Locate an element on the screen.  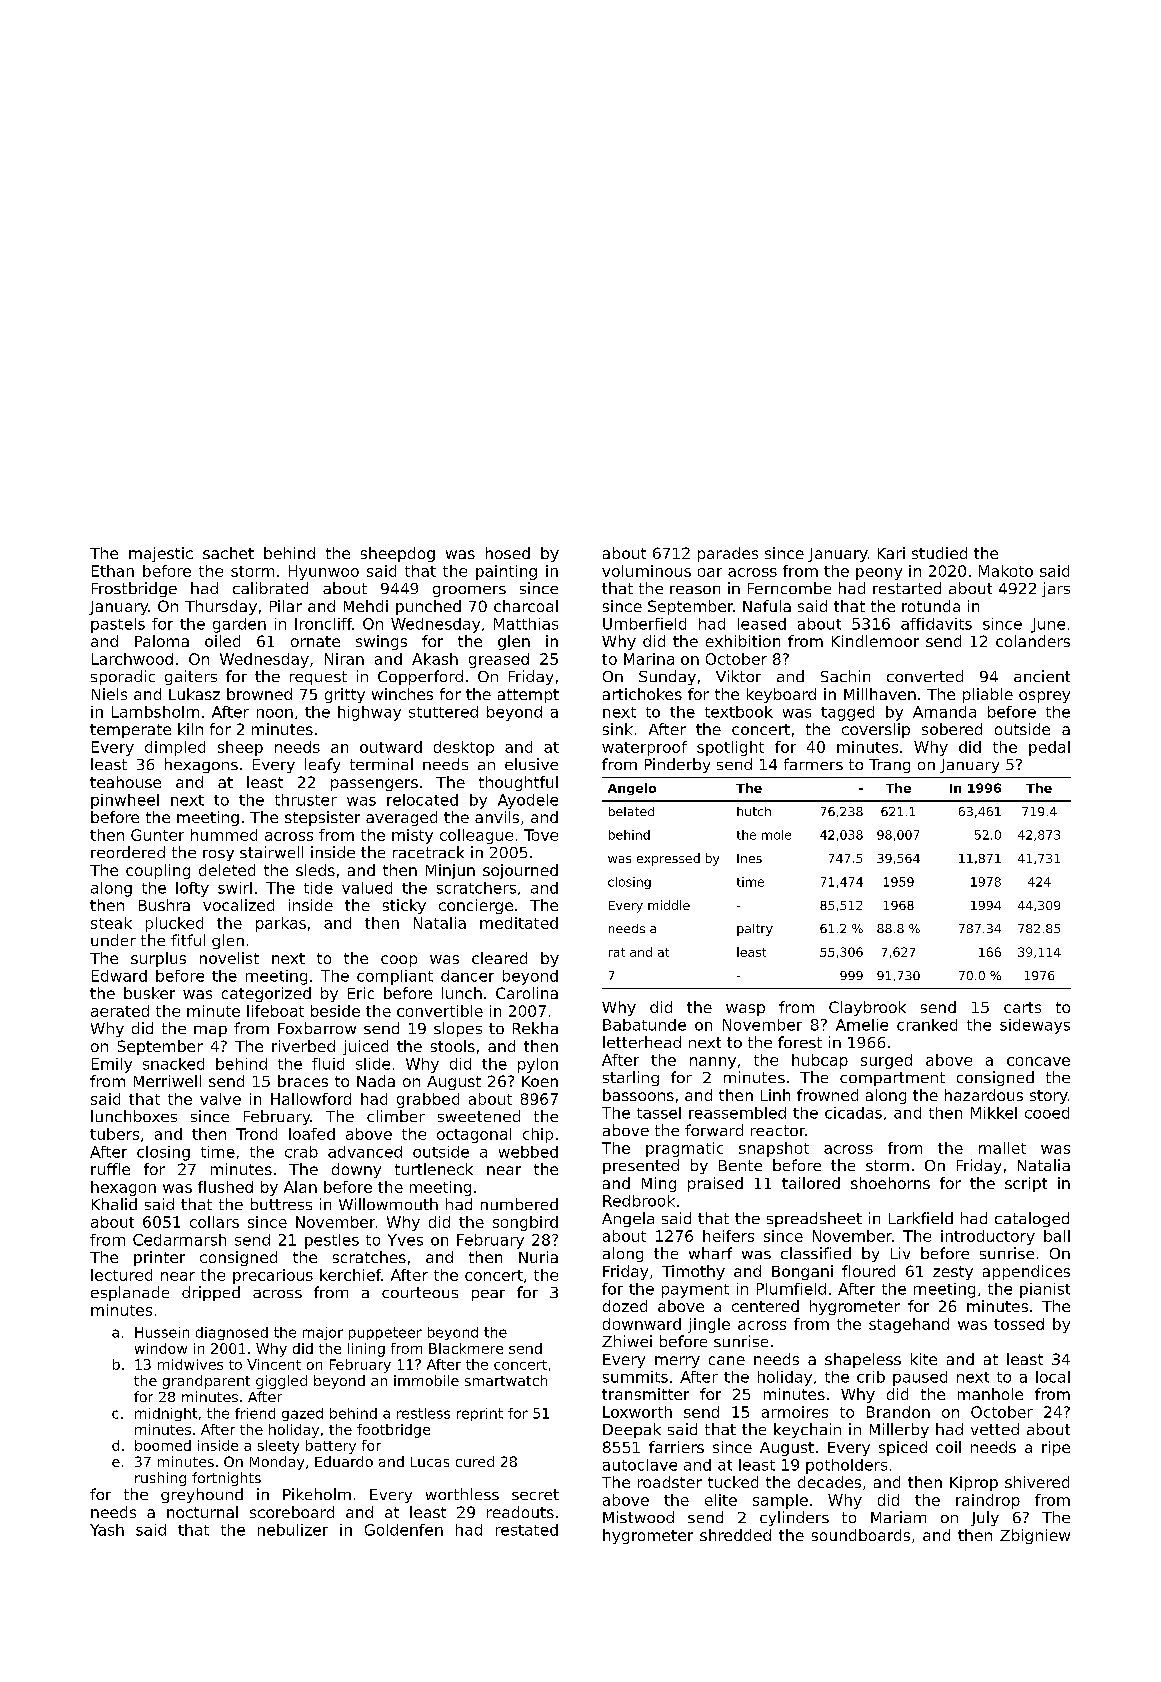
Lambsholm is located at coordinates (155, 712).
